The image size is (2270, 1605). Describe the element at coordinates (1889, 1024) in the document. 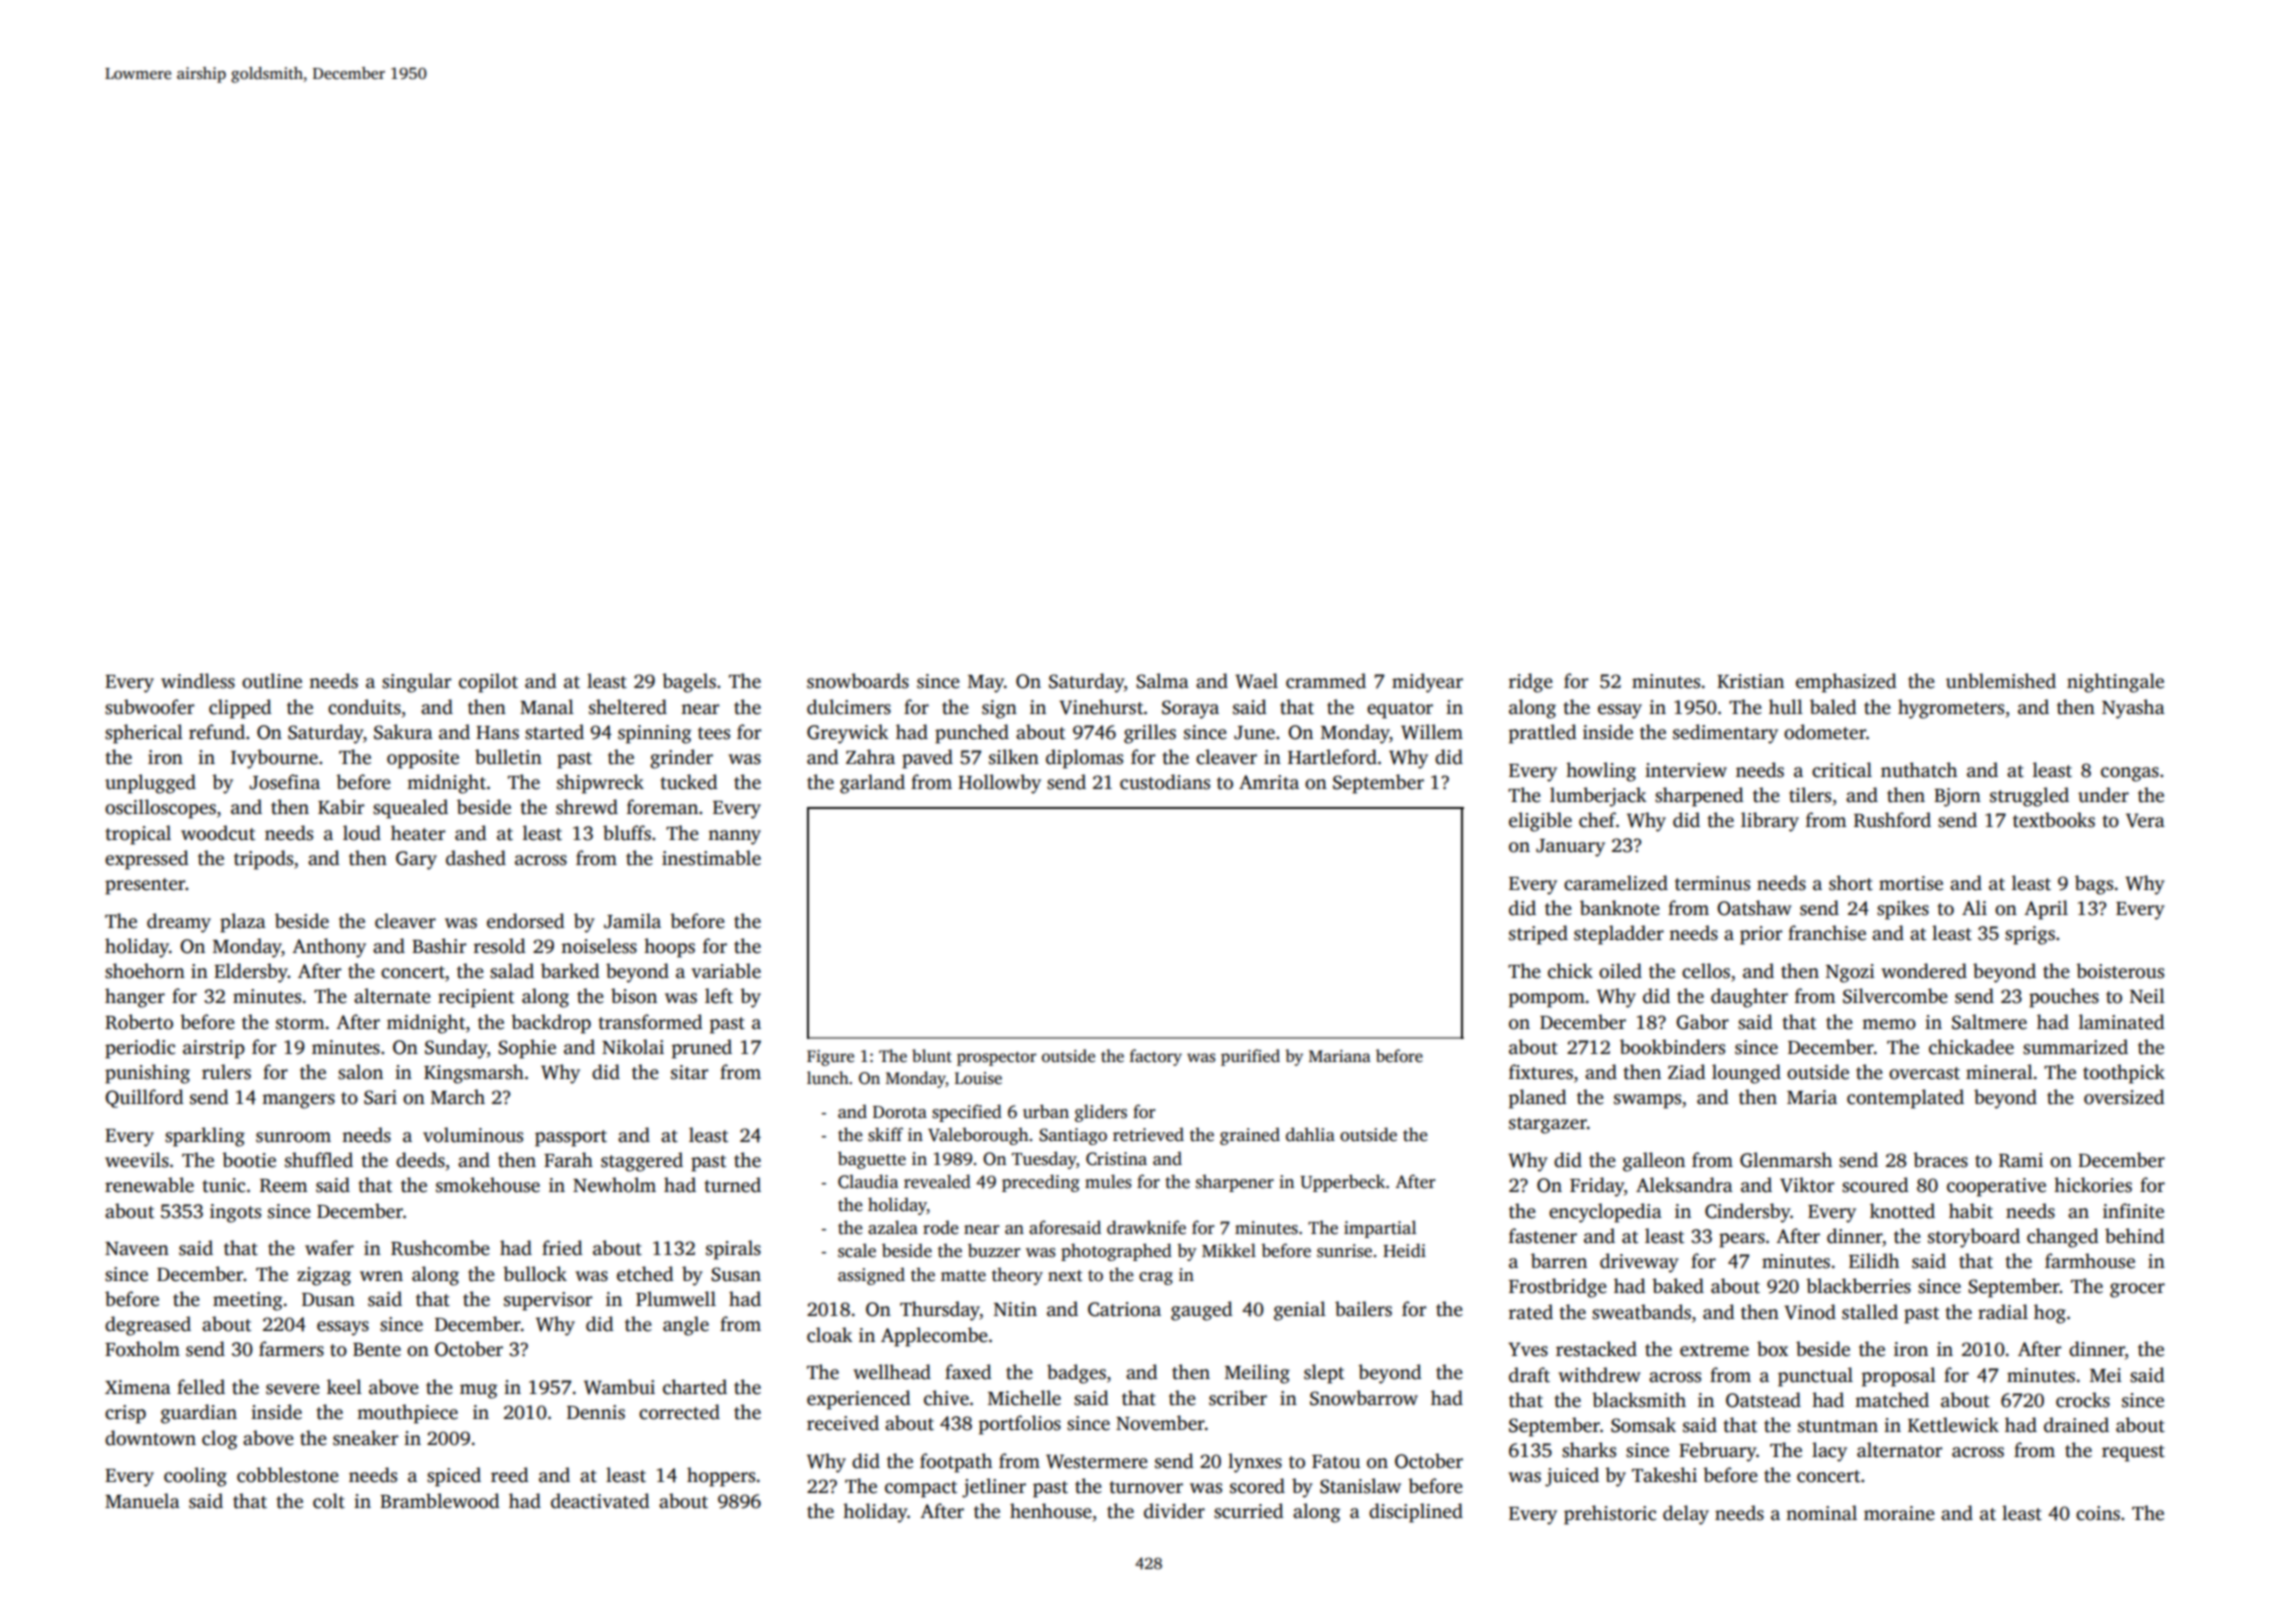

I see `memo` at that location.
